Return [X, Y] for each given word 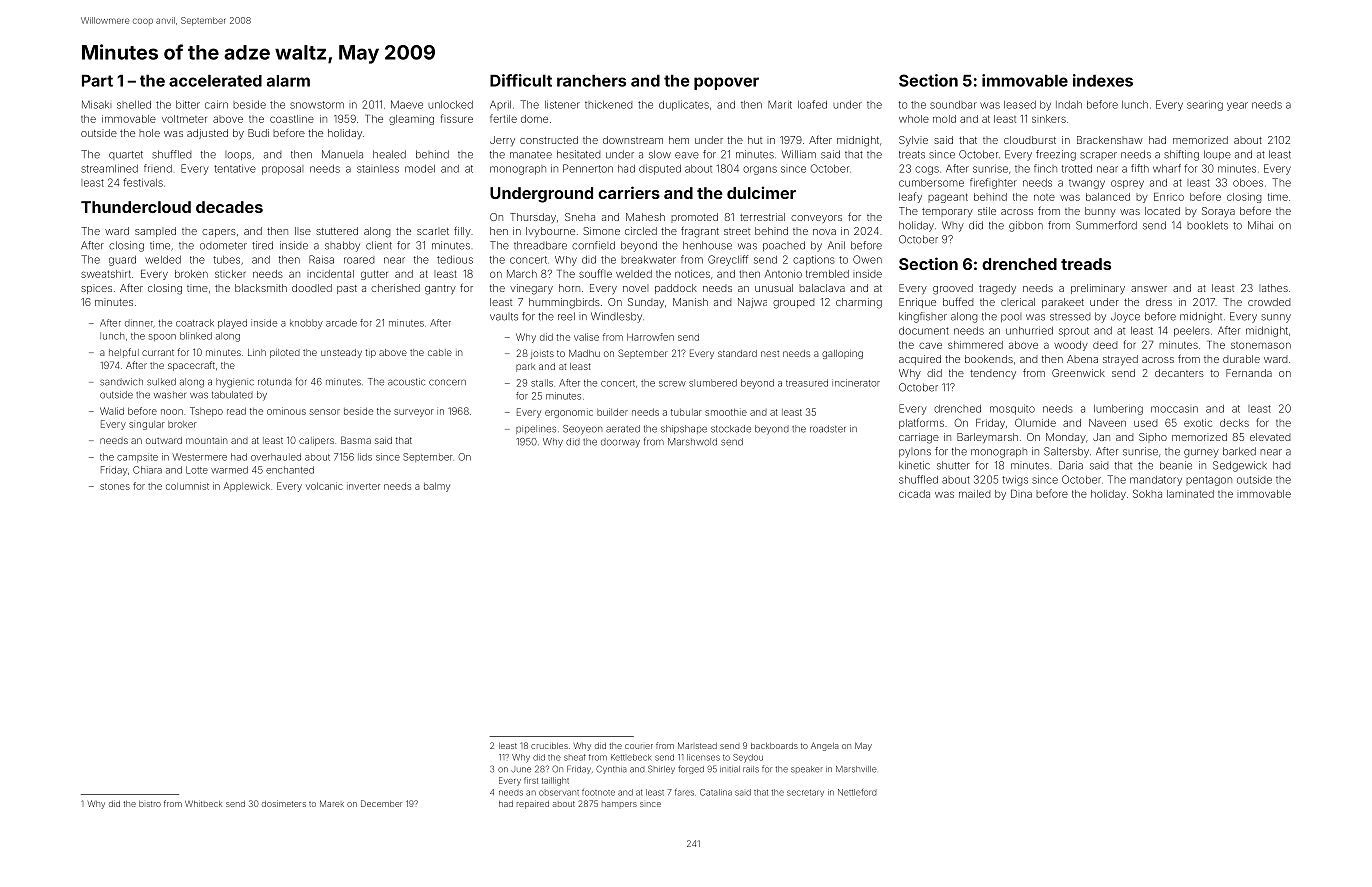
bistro [150, 804]
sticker [230, 274]
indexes [1103, 80]
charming [859, 303]
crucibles [549, 745]
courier [639, 746]
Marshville [856, 769]
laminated [1190, 494]
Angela [825, 746]
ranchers [591, 80]
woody [1071, 346]
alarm [288, 81]
